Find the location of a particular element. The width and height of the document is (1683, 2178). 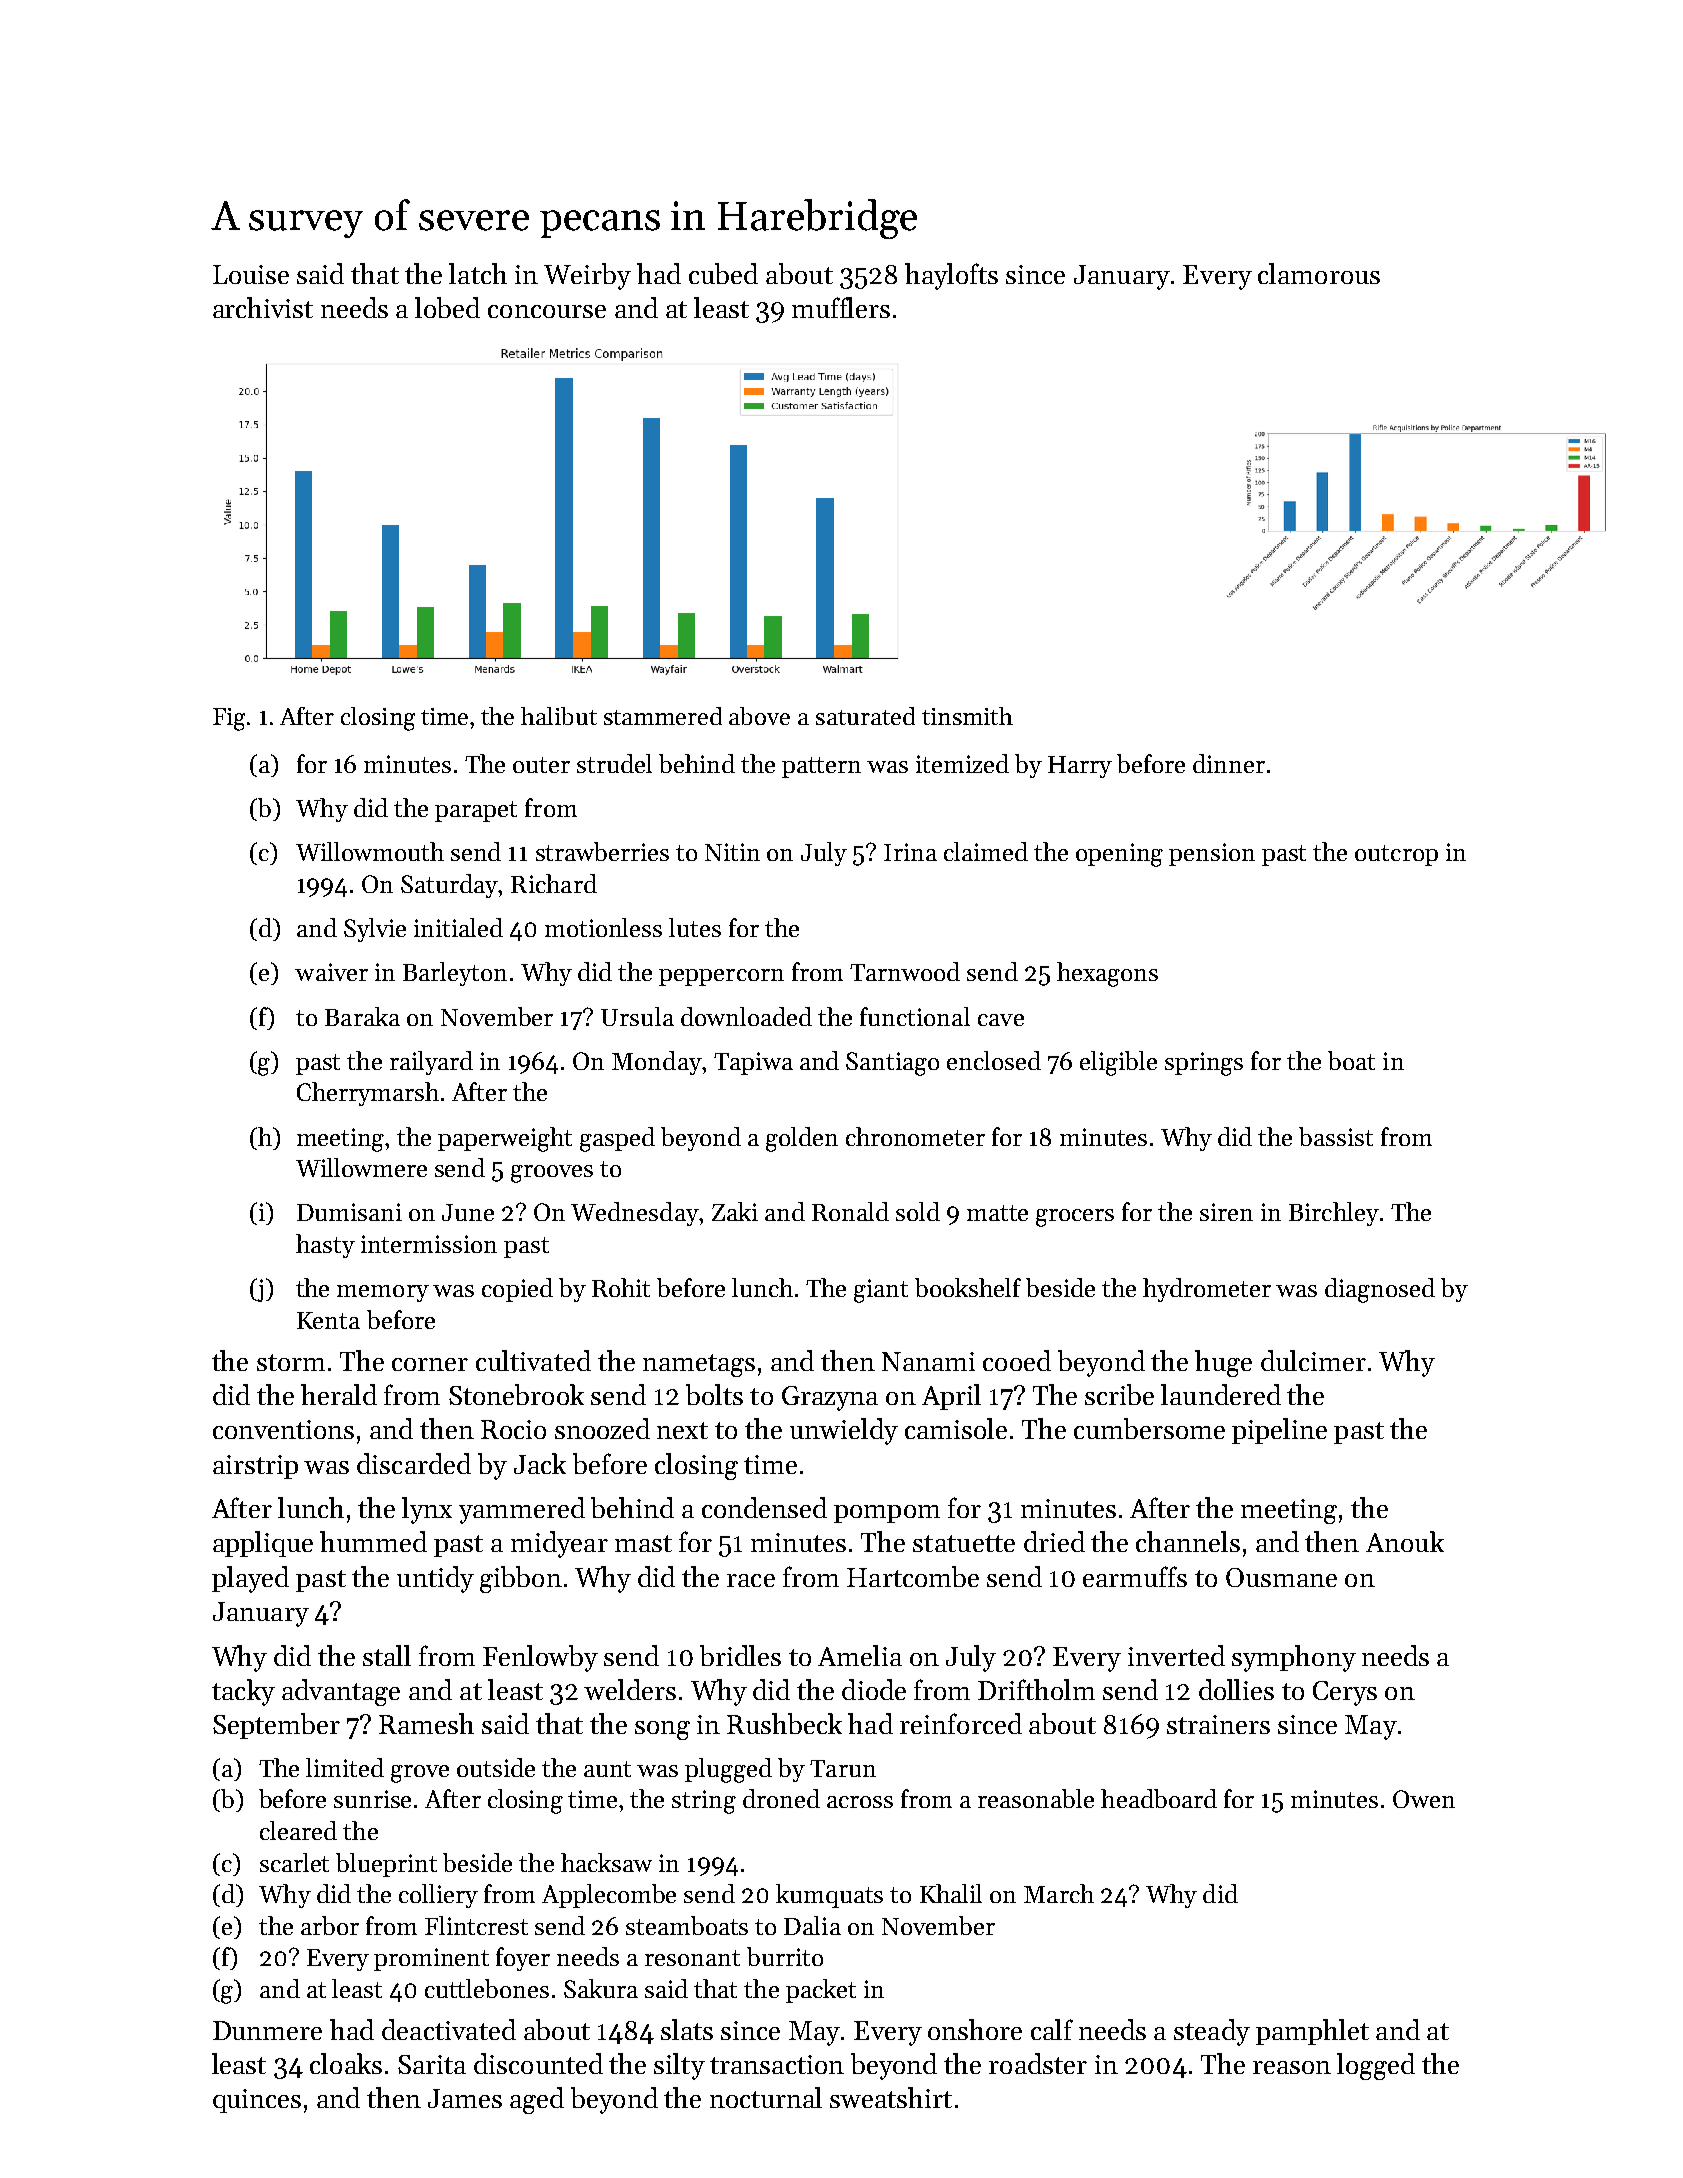

claimed is located at coordinates (986, 851).
